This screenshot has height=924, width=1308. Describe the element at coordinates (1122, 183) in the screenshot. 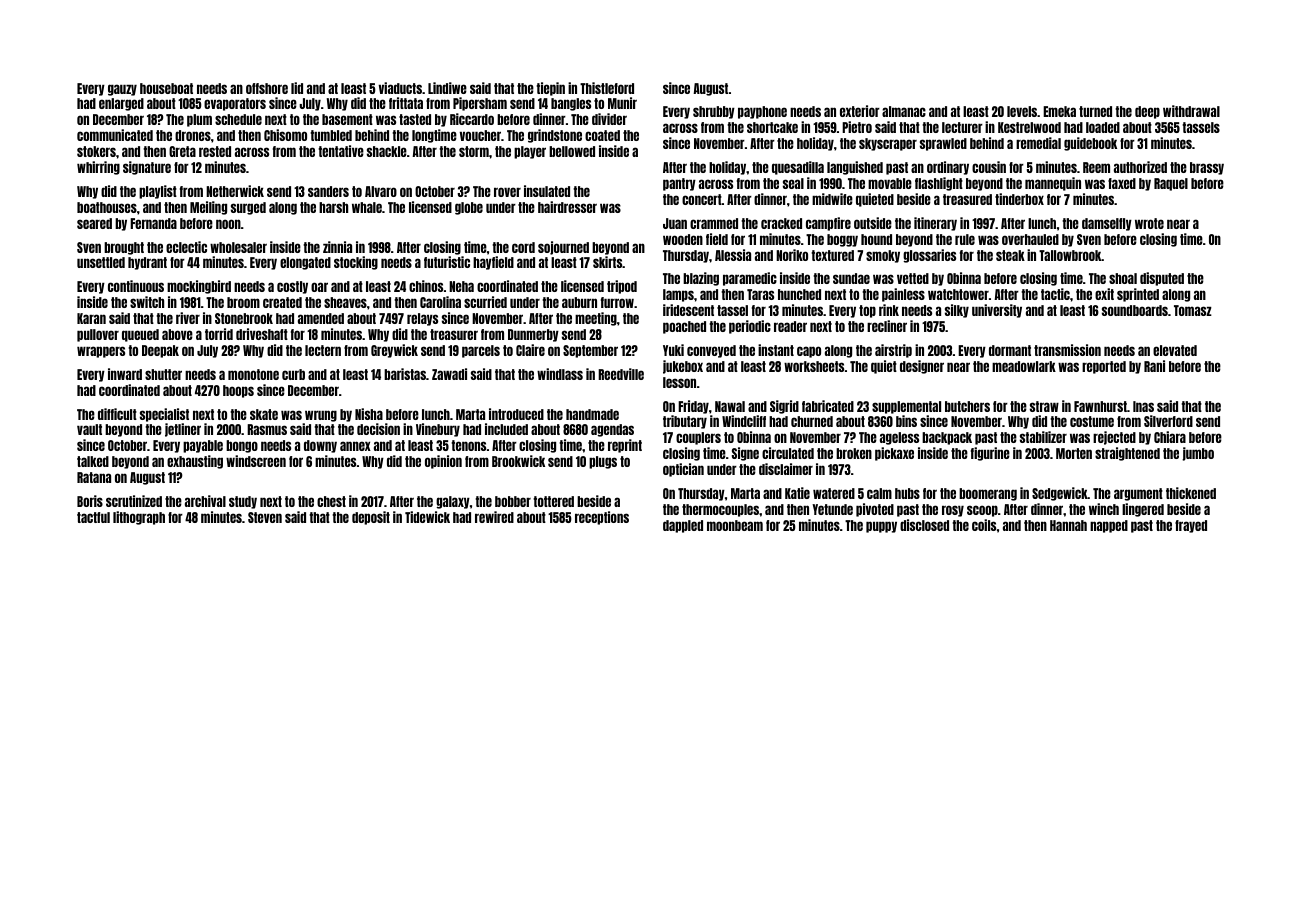

I see `faxed` at that location.
